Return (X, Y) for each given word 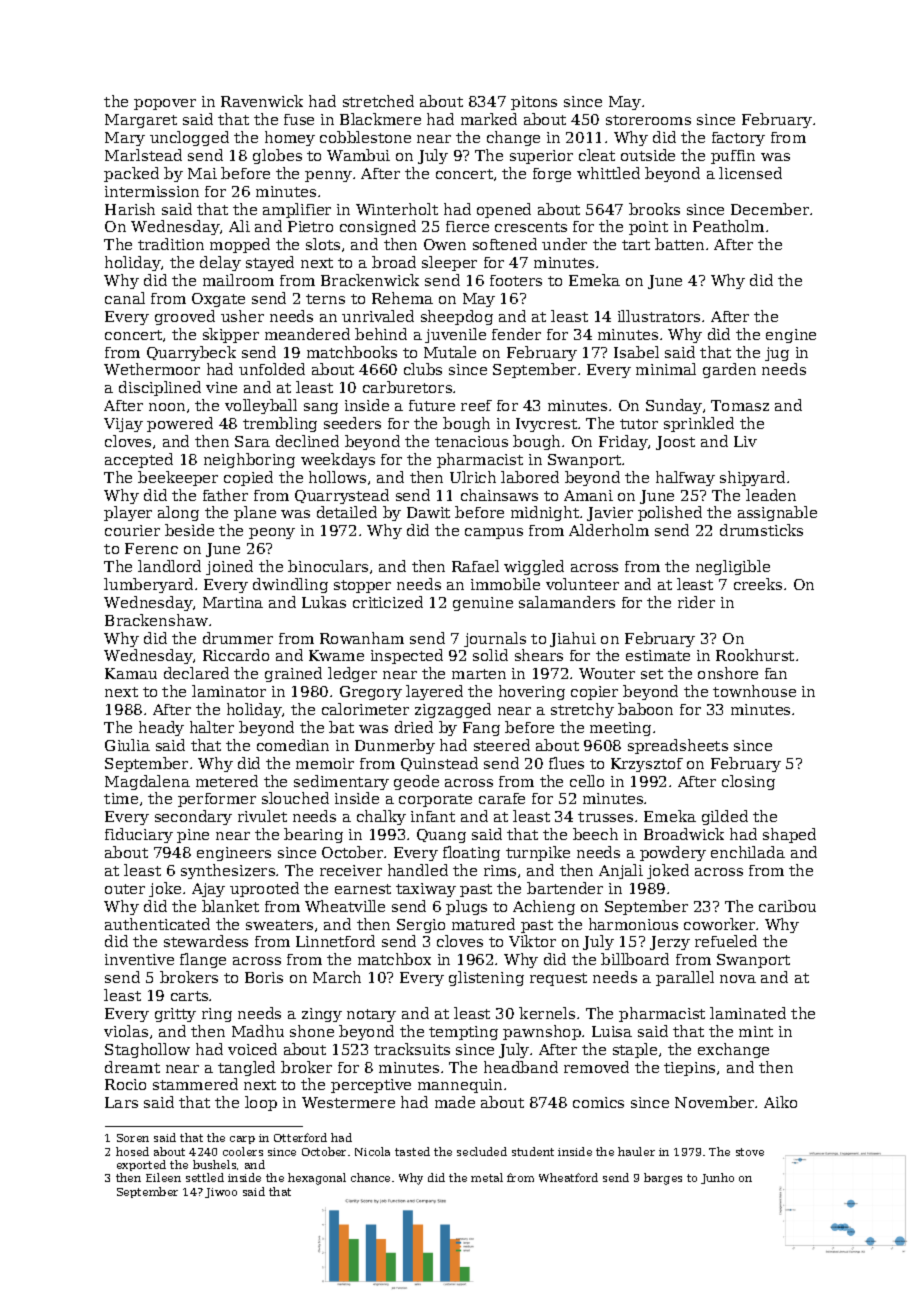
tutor (639, 424)
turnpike (538, 853)
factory (738, 139)
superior (541, 157)
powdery (673, 853)
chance (370, 1177)
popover (165, 104)
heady (161, 728)
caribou (787, 906)
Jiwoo (221, 1193)
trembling (280, 424)
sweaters (279, 925)
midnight (545, 513)
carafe (502, 798)
